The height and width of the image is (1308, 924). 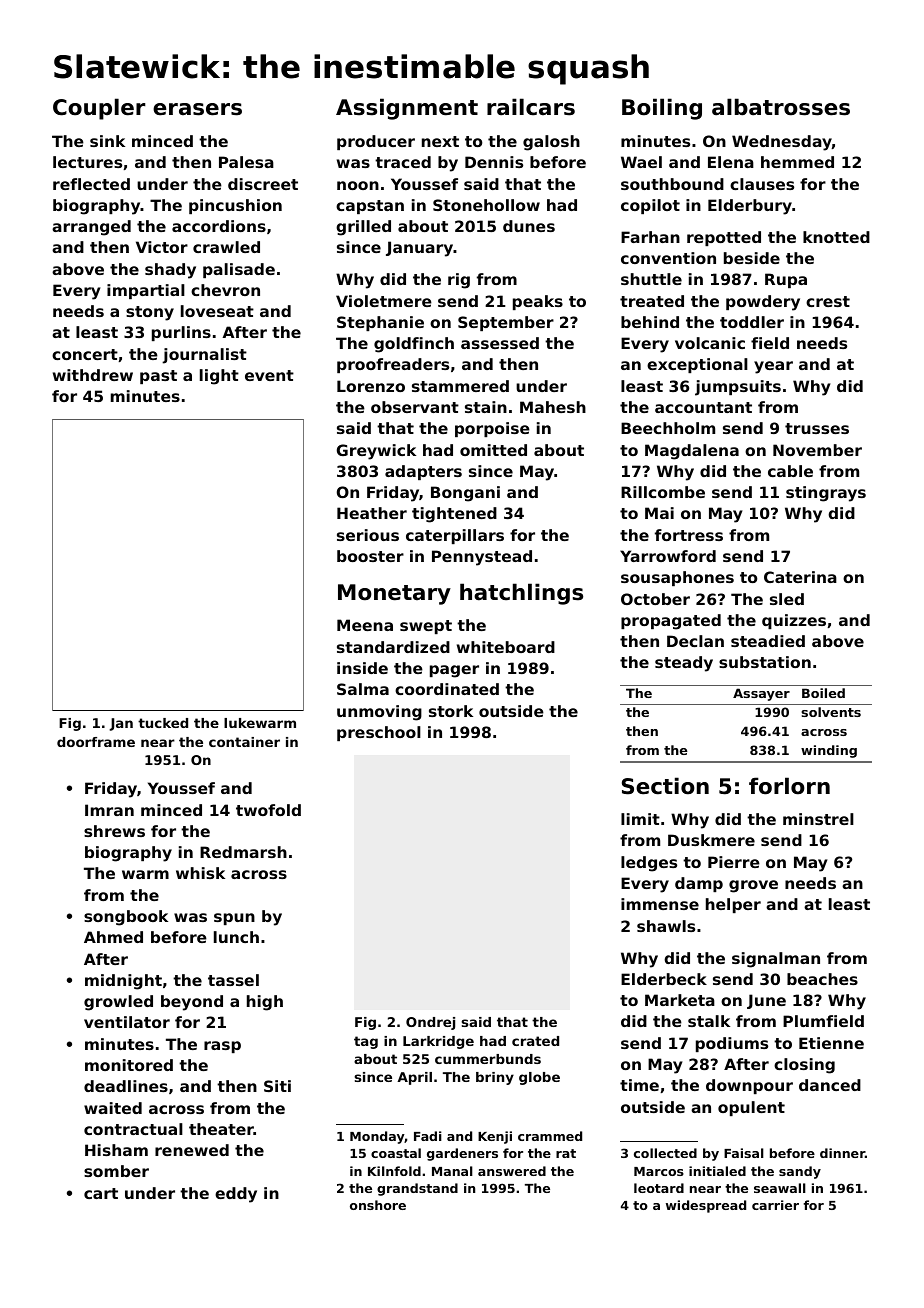 What do you see at coordinates (822, 979) in the image?
I see `beaches` at bounding box center [822, 979].
